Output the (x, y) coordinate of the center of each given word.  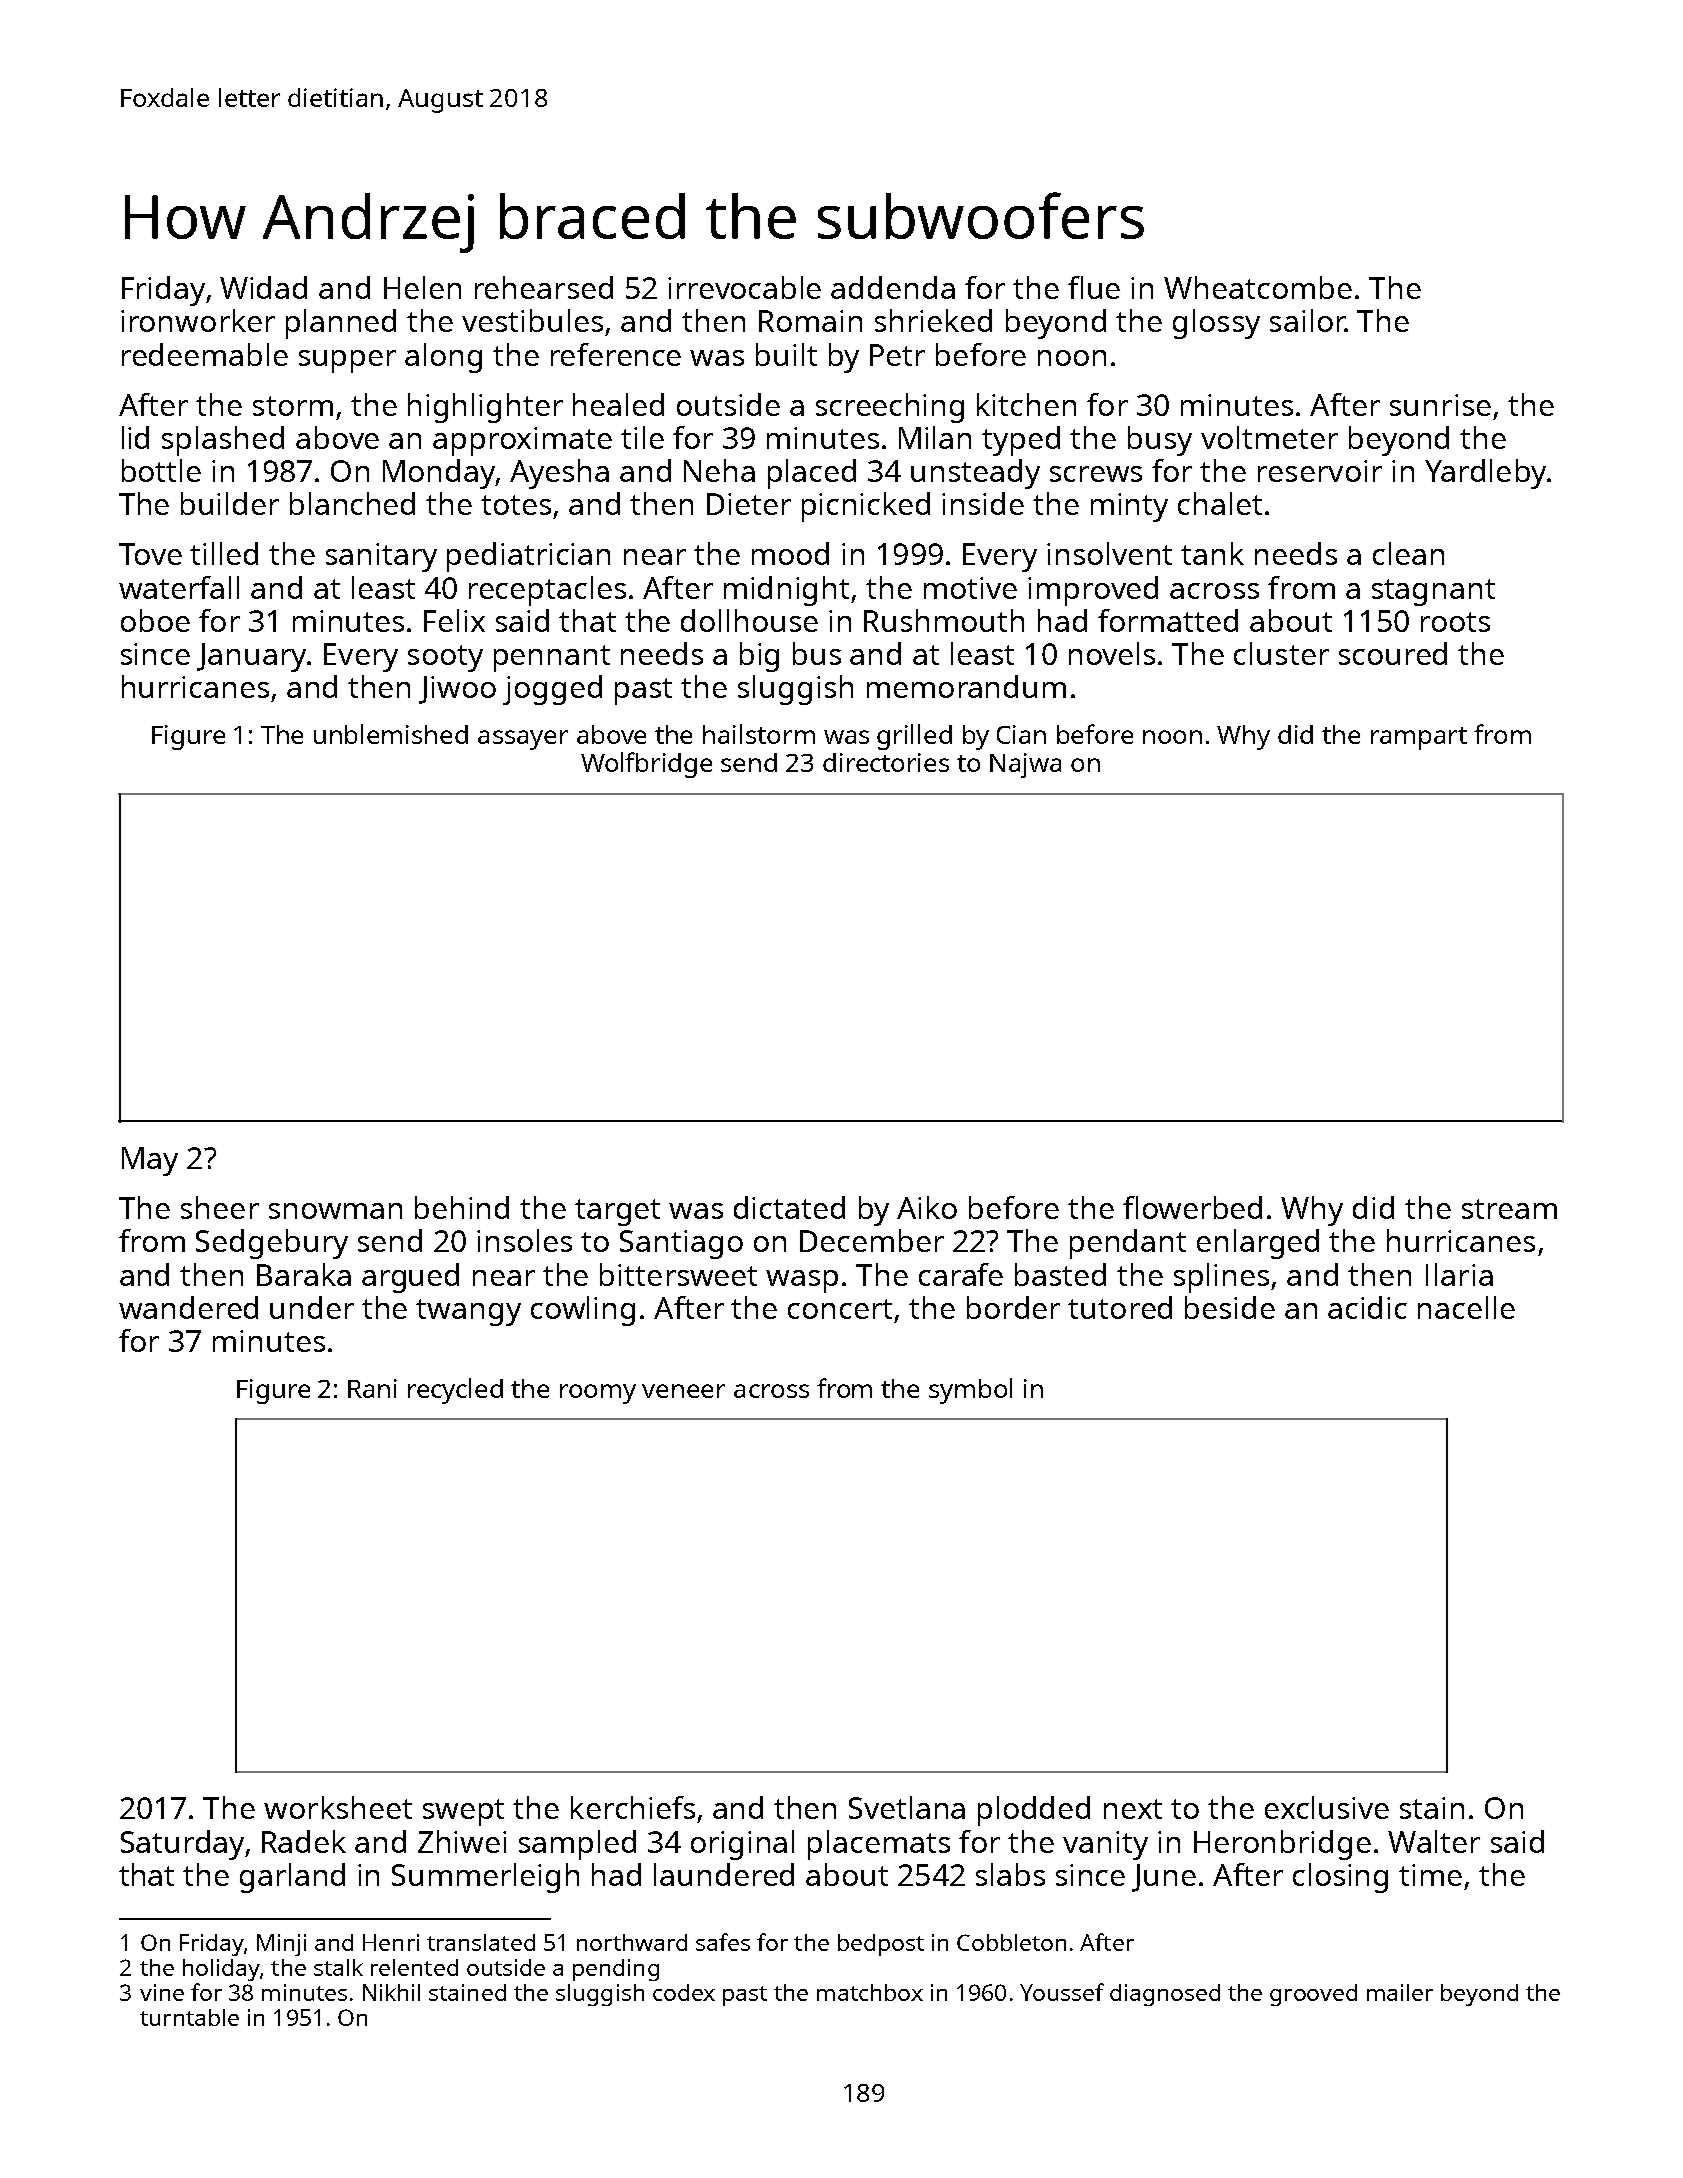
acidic (1367, 1307)
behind (462, 1207)
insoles (524, 1240)
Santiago (681, 1244)
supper (347, 361)
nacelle (1466, 1307)
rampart (1419, 738)
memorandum (966, 686)
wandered (188, 1307)
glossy (1216, 324)
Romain (810, 321)
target (617, 1212)
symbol (970, 1391)
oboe (155, 620)
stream (1509, 1209)
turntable (189, 2017)
